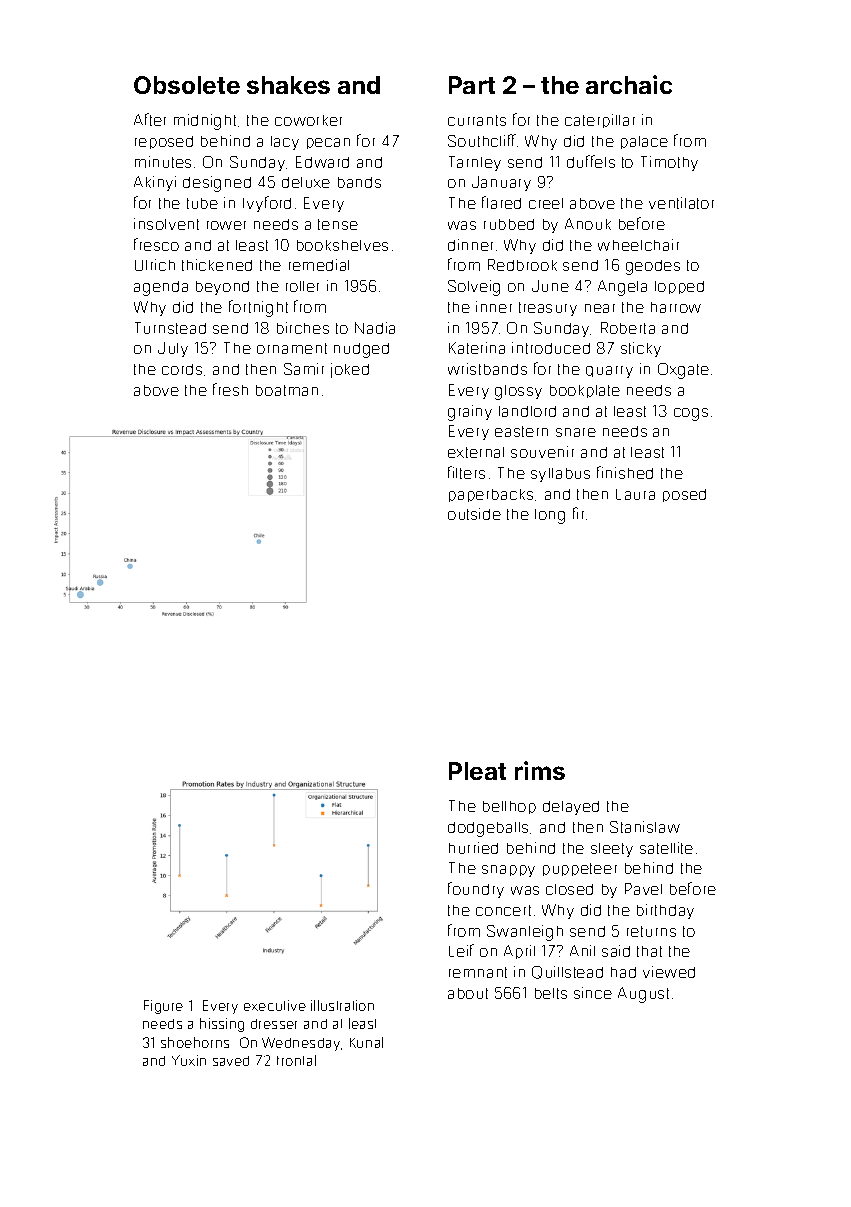 Image resolution: width=851 pixels, height=1207 pixels. Describe the element at coordinates (288, 85) in the document. I see `shakes` at that location.
